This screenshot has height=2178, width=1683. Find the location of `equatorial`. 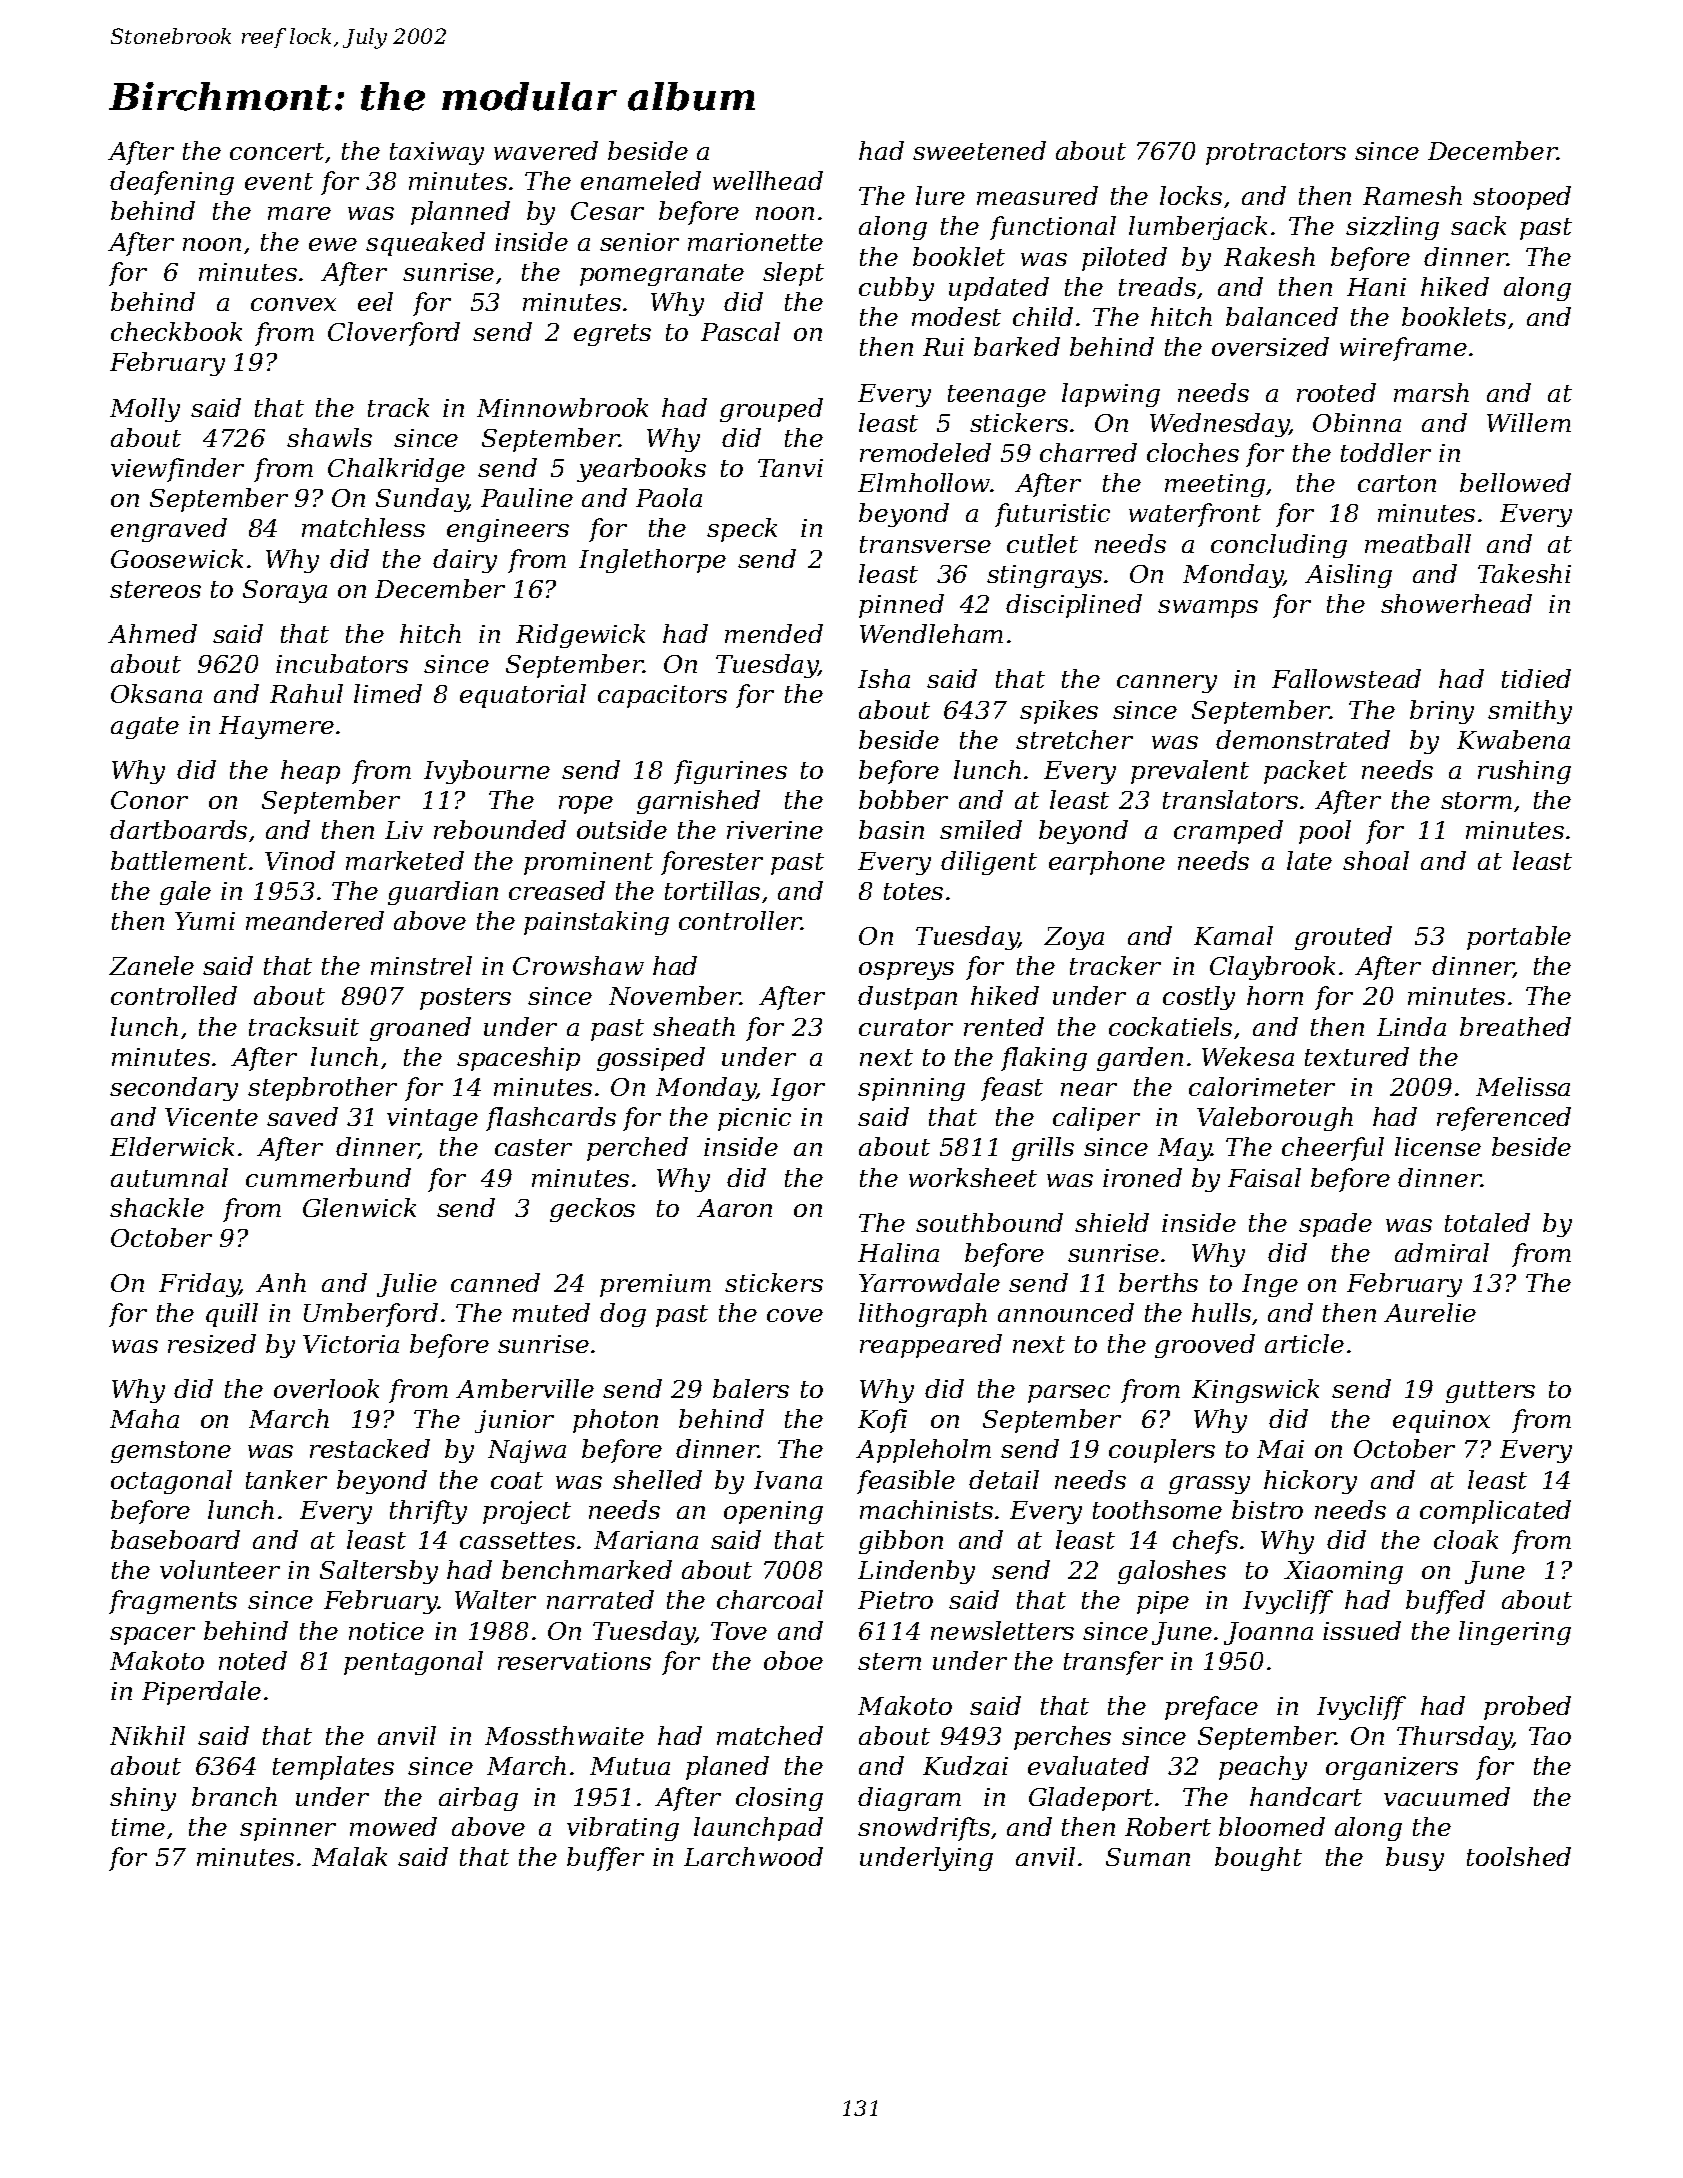

equatorial is located at coordinates (523, 696).
